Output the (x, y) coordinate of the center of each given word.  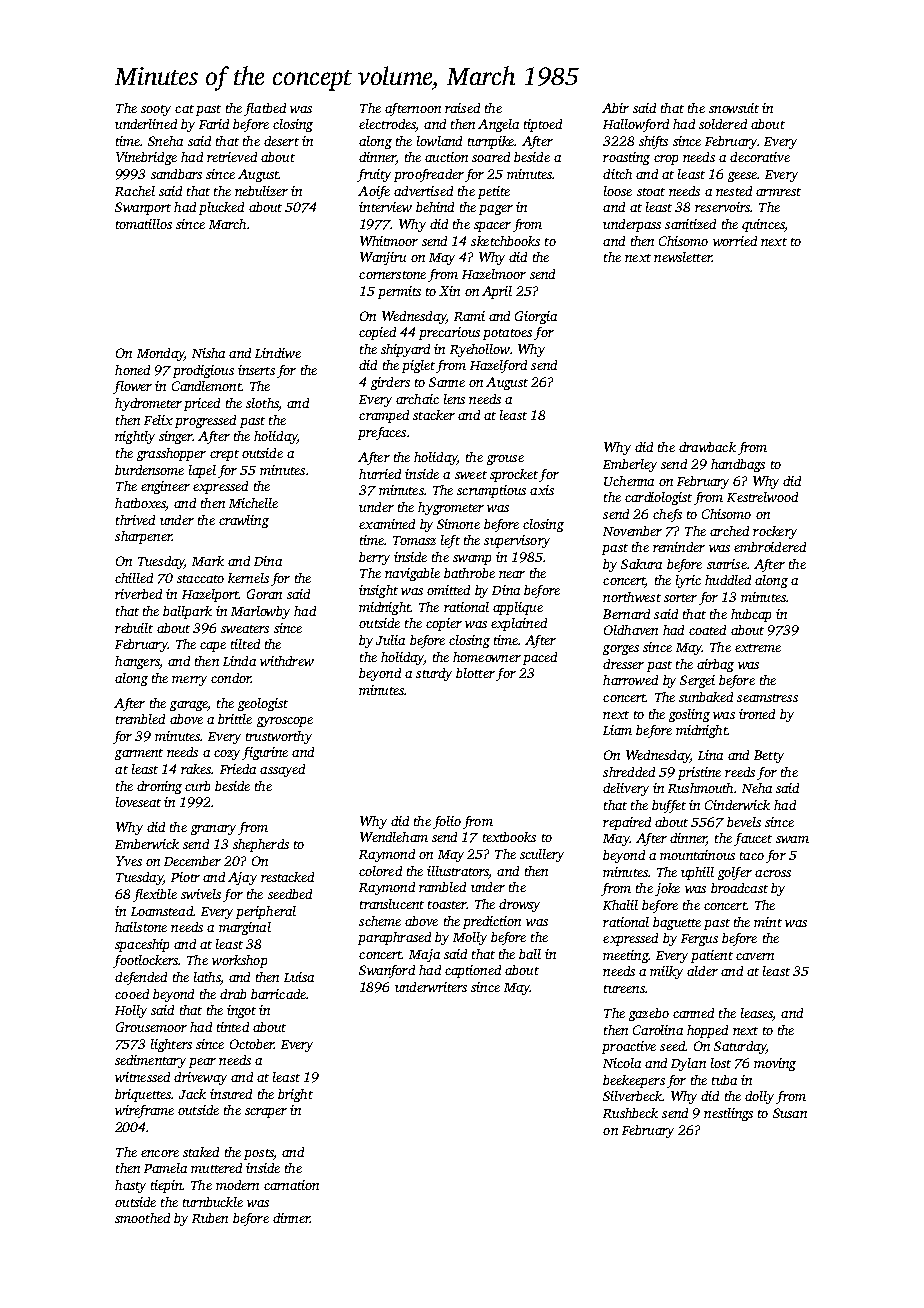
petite (494, 192)
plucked (221, 208)
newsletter (683, 257)
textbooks (509, 837)
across (773, 873)
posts (258, 1154)
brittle (235, 719)
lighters (171, 1045)
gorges (621, 650)
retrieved (232, 157)
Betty (769, 756)
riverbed (138, 594)
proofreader (429, 175)
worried (735, 241)
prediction (492, 922)
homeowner (487, 657)
